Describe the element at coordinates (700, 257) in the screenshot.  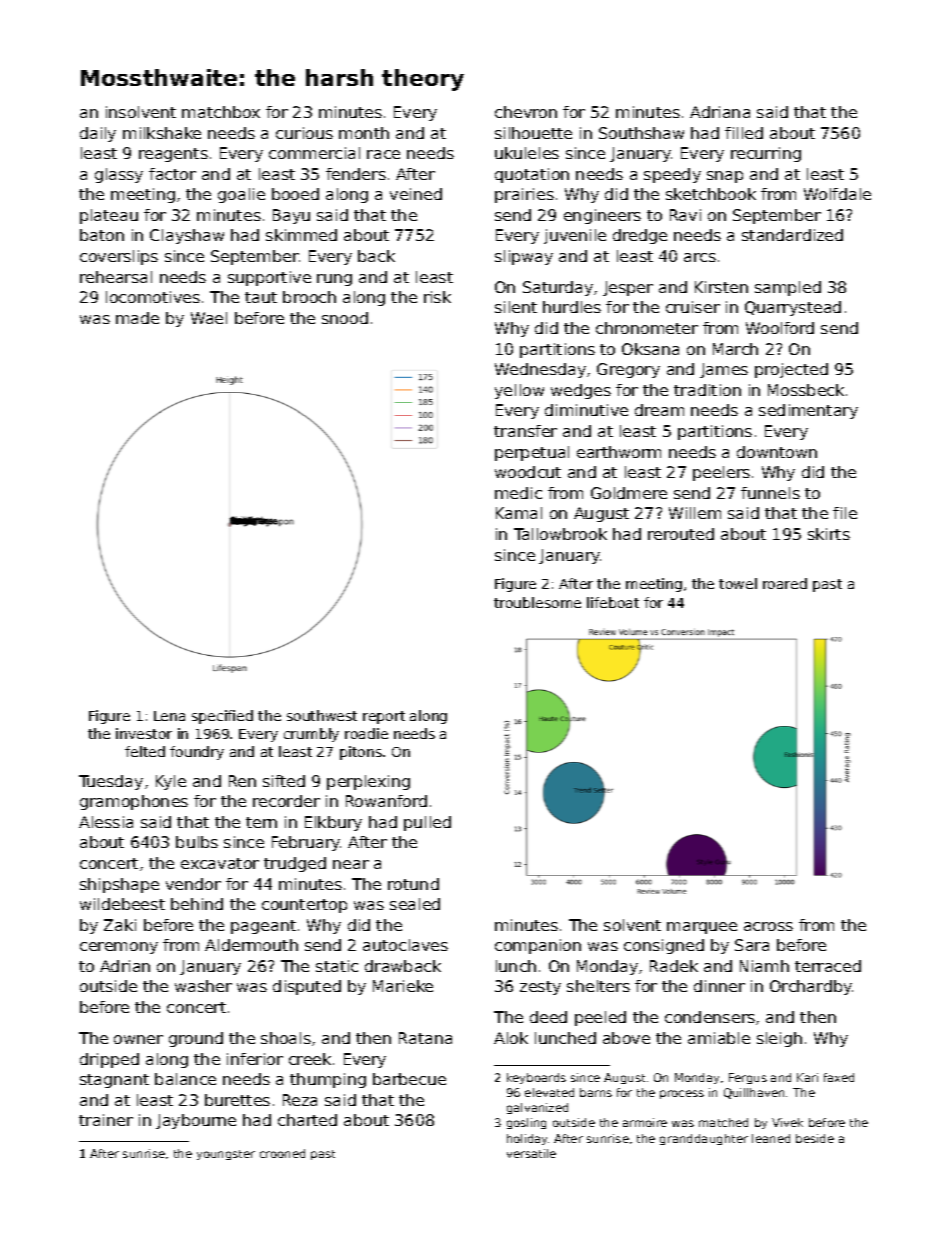
I see `arcs` at that location.
